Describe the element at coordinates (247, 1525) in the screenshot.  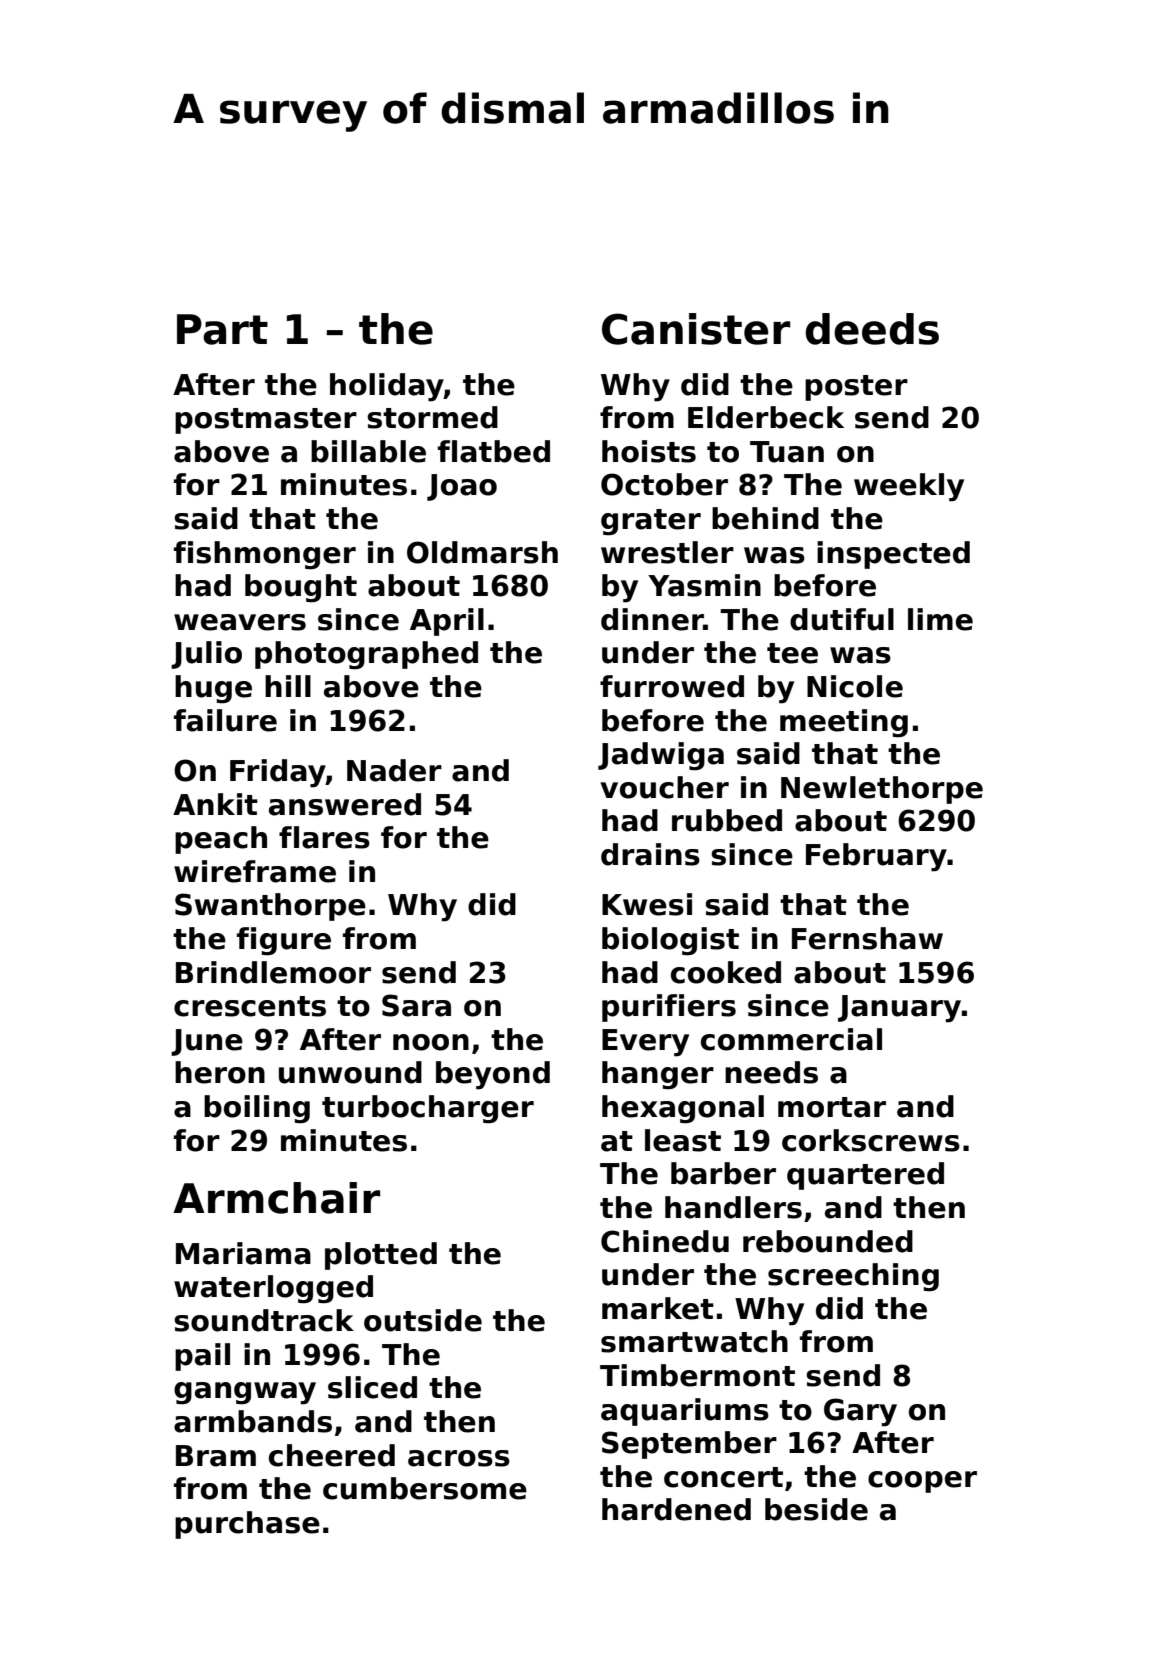
I see `purchase` at that location.
